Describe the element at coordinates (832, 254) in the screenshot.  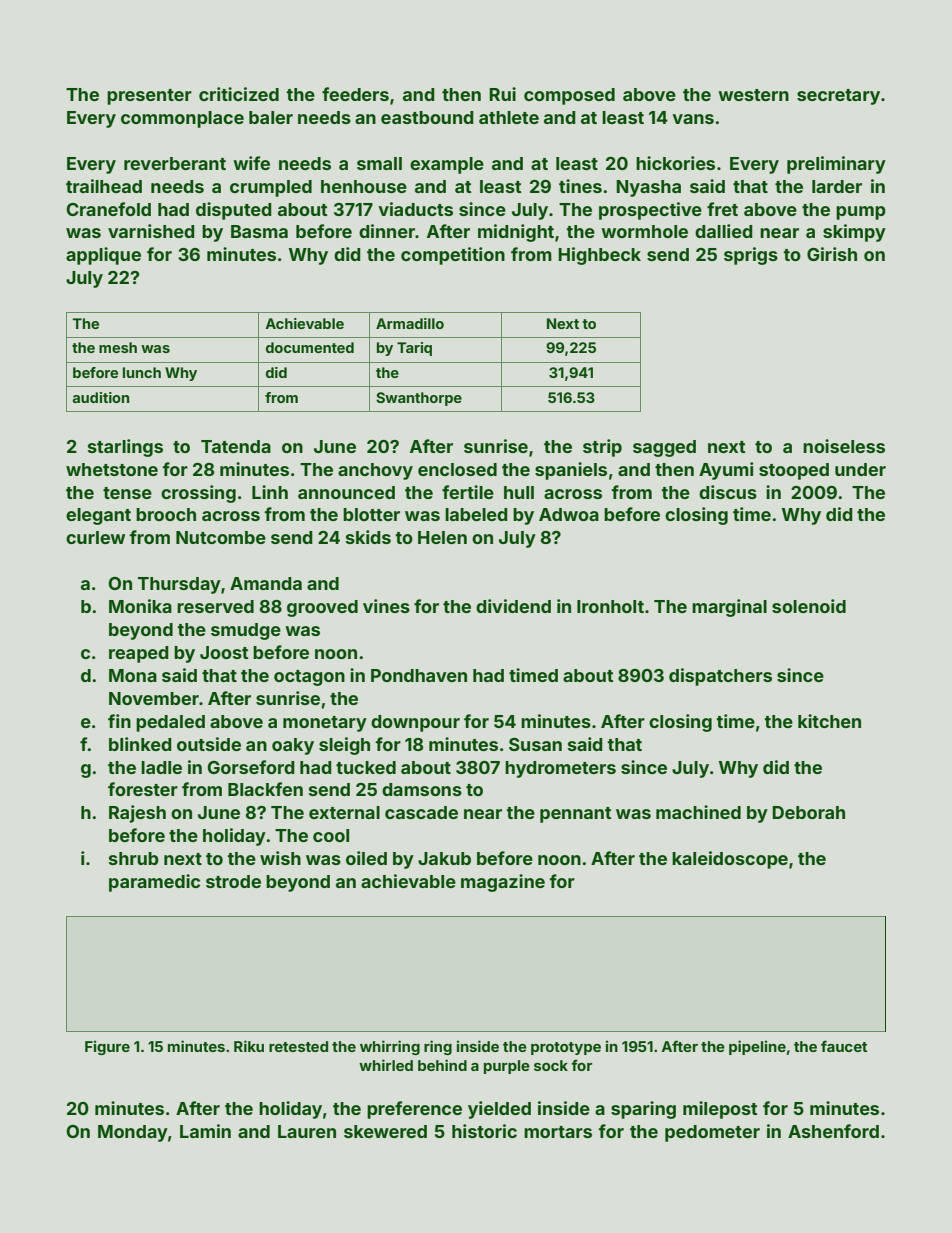
I see `Girish` at that location.
